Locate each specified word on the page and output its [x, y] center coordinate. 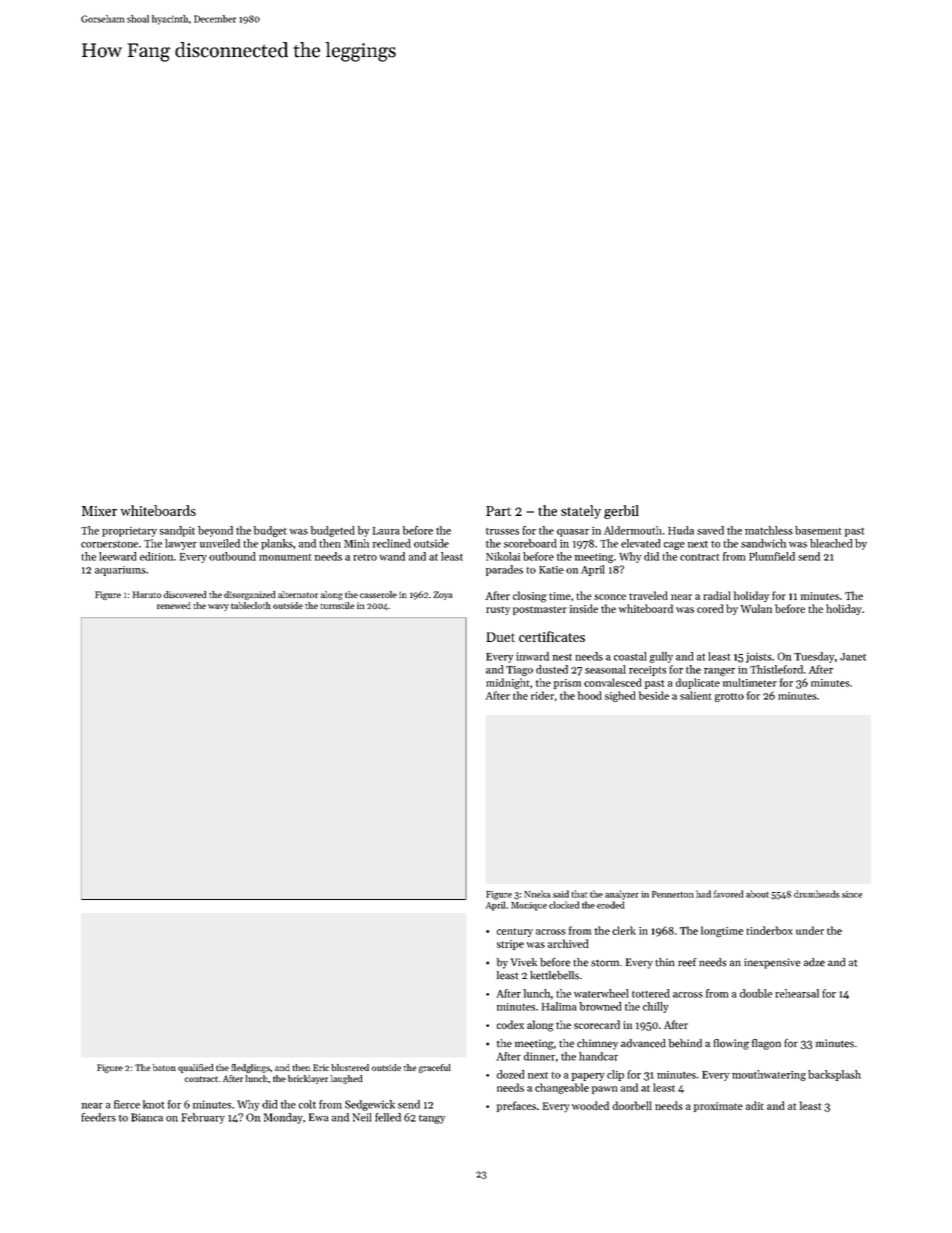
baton [164, 1067]
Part [498, 511]
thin [665, 962]
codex [510, 1024]
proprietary [129, 532]
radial [717, 595]
